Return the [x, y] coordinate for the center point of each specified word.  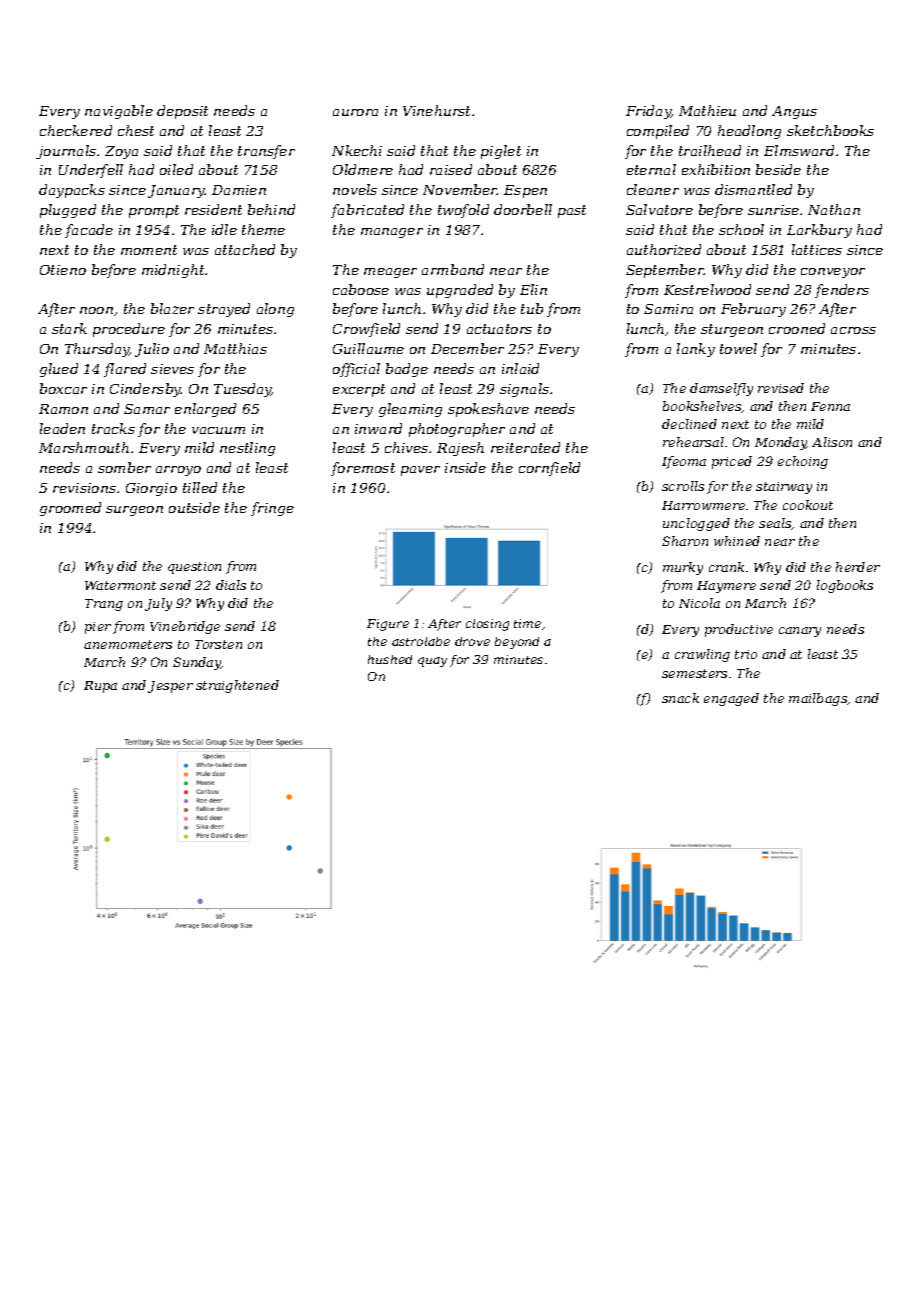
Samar [147, 409]
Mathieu [707, 110]
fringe [272, 509]
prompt [154, 211]
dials [231, 585]
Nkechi [357, 150]
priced [732, 462]
